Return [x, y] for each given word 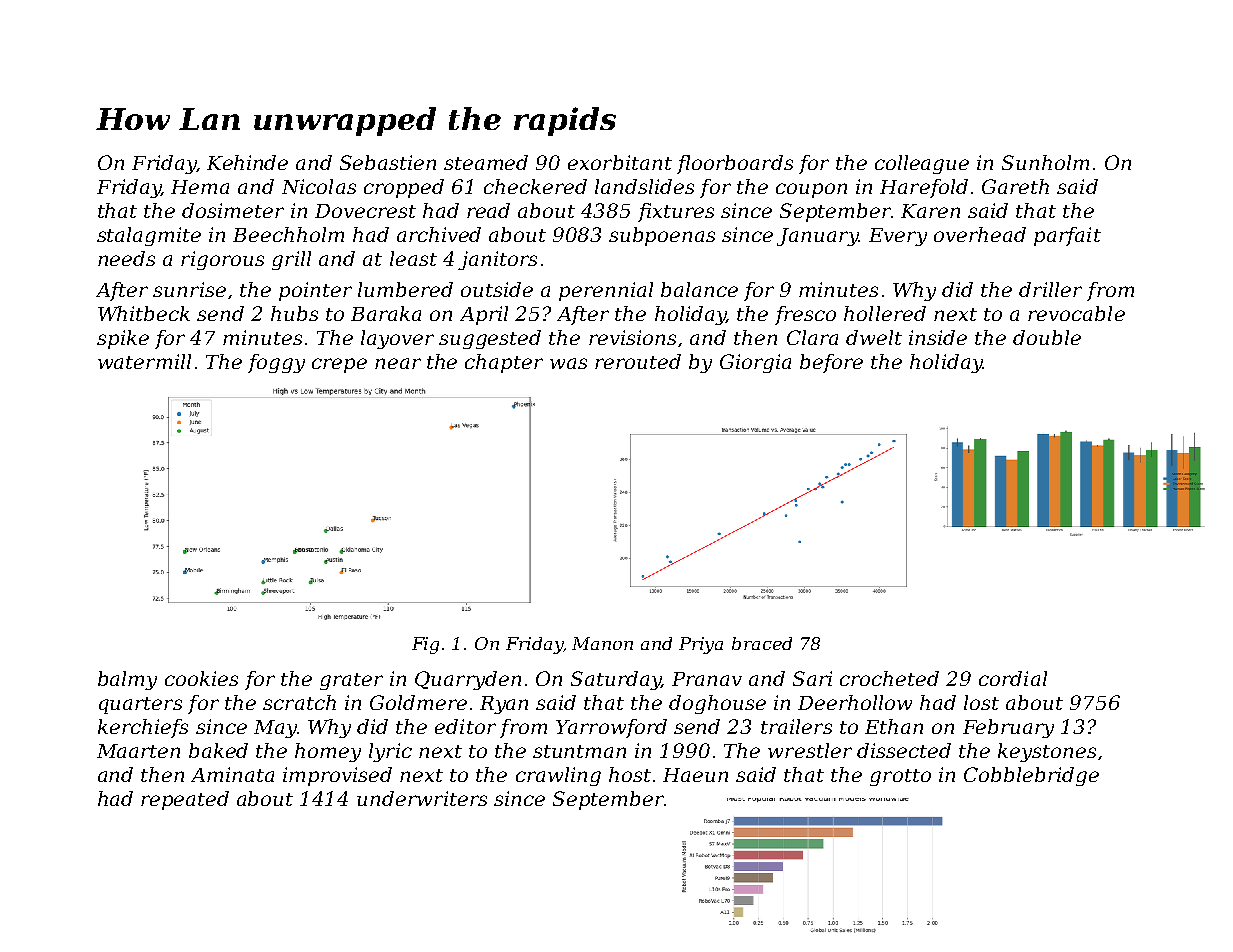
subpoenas [662, 236]
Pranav [707, 679]
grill [291, 260]
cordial [1013, 678]
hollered [885, 313]
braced [762, 643]
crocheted [889, 678]
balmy [127, 680]
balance [699, 289]
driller [1050, 289]
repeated [185, 800]
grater [351, 681]
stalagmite [149, 236]
